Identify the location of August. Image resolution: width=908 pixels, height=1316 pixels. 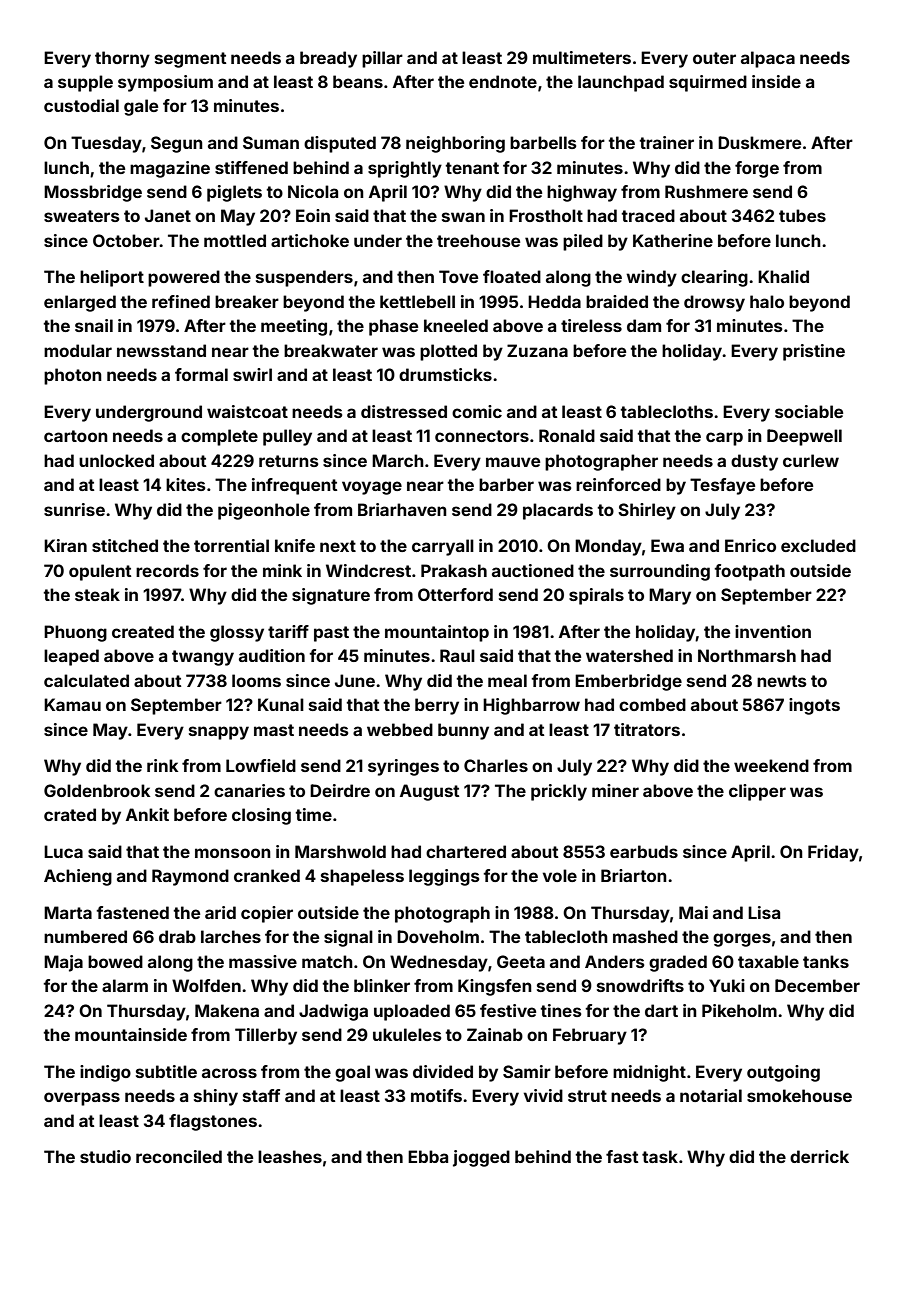
(429, 792).
